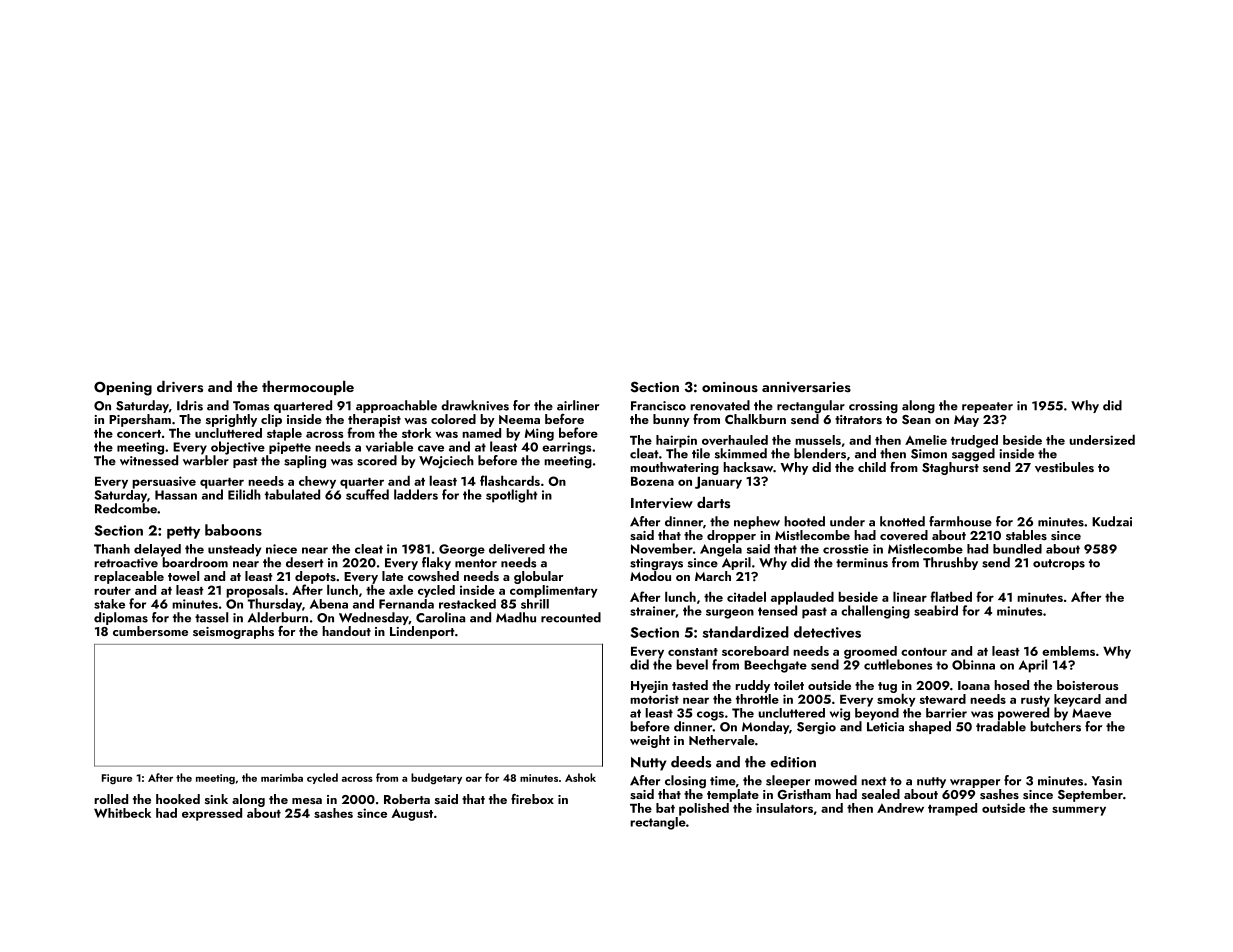 The width and height of the image is (1233, 952). I want to click on darts, so click(713, 503).
